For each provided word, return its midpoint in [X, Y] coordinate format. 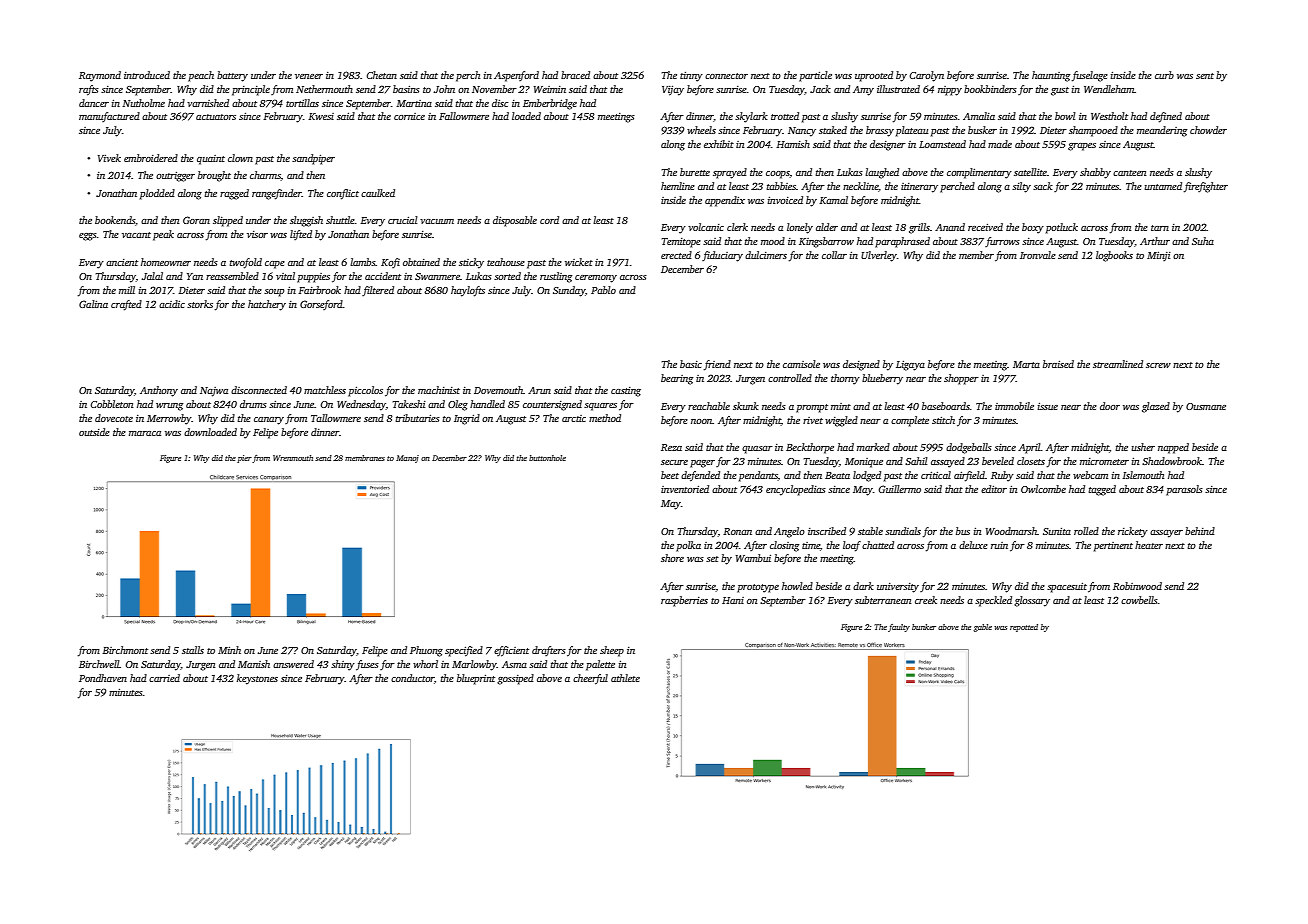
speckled [993, 601]
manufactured [109, 117]
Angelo [789, 532]
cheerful [590, 679]
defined [1166, 117]
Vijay [673, 91]
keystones [257, 679]
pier [244, 459]
